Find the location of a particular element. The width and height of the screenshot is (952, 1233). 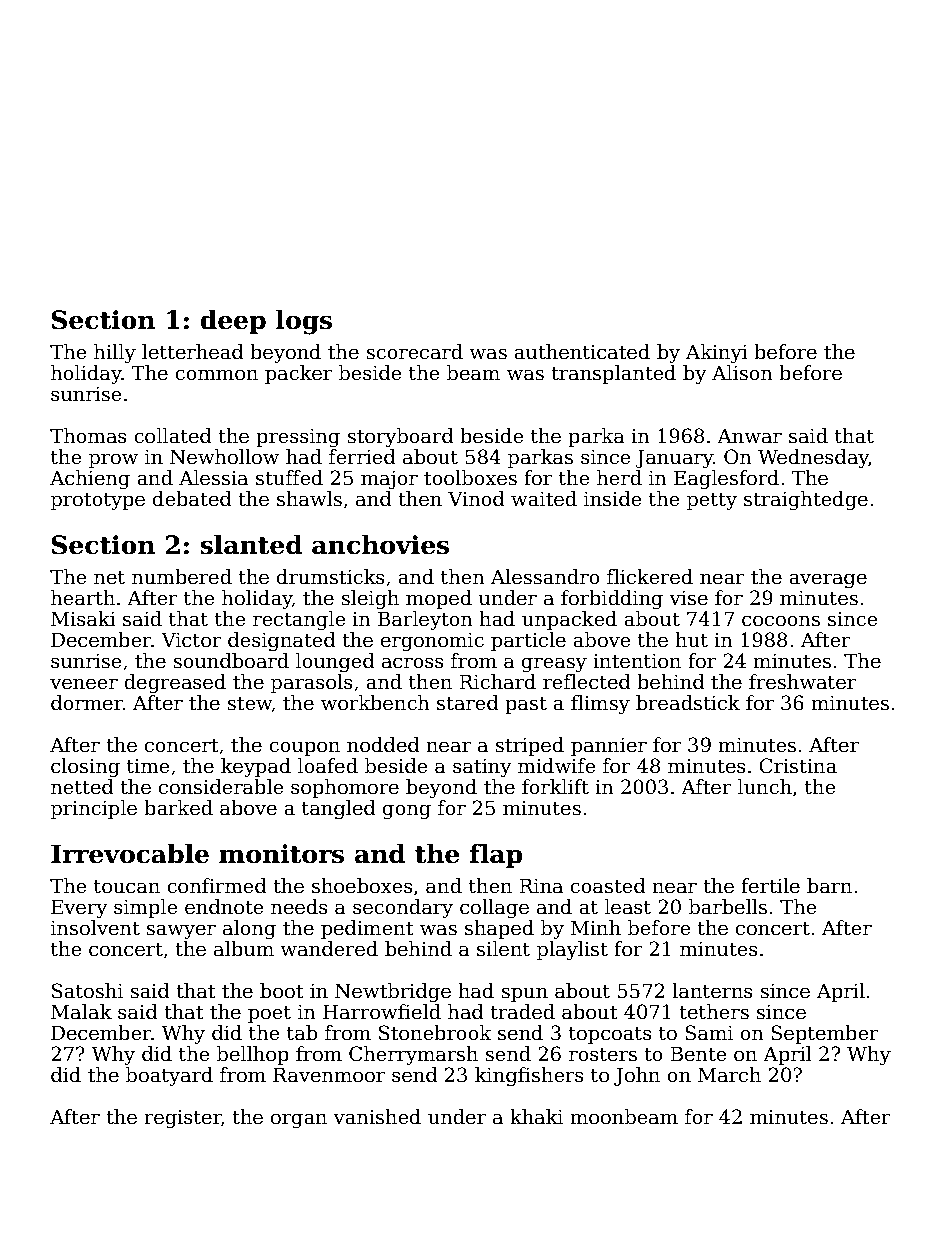

flap is located at coordinates (496, 855).
